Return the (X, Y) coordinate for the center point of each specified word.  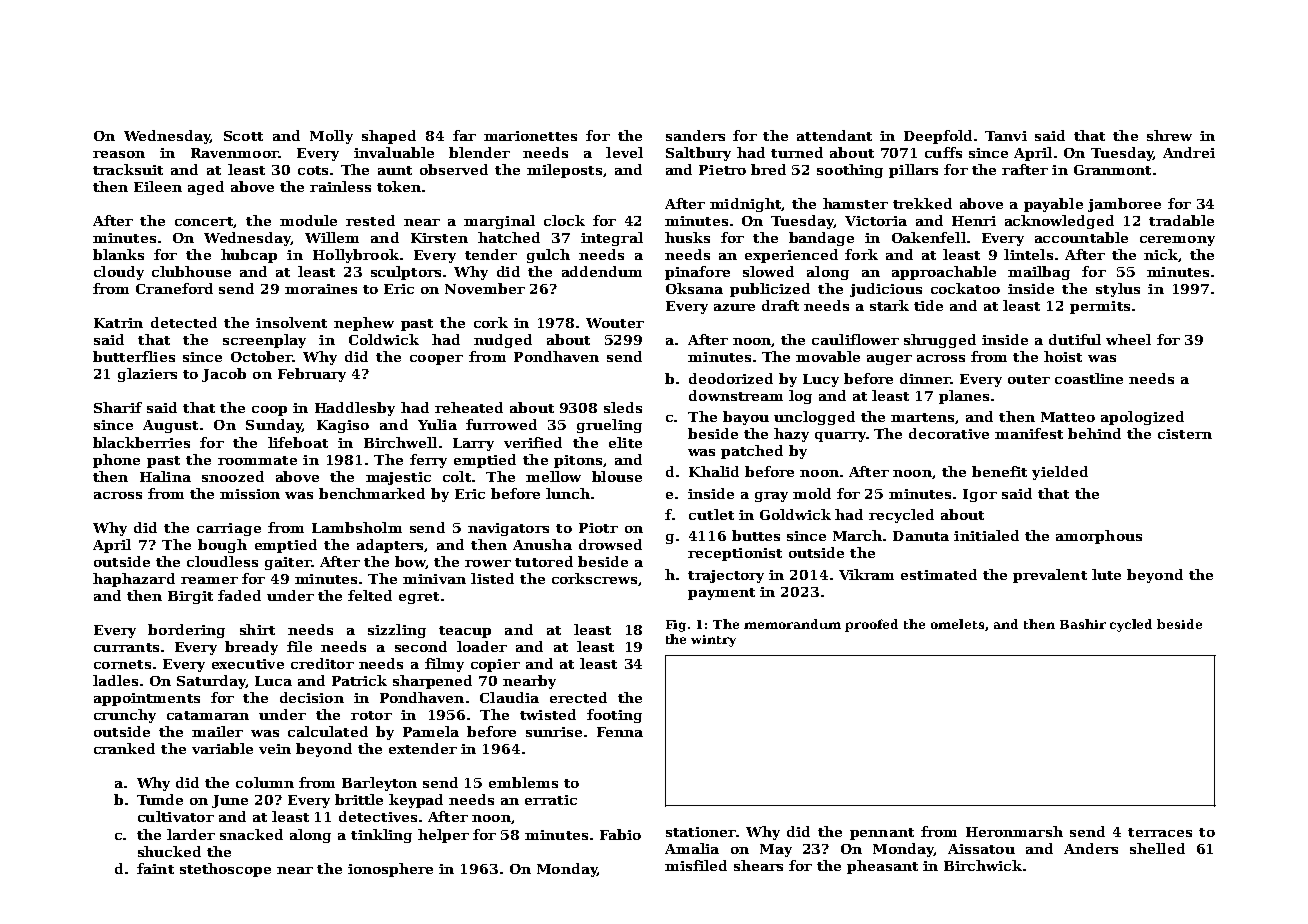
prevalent (1050, 576)
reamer (209, 580)
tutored (544, 561)
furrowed (501, 424)
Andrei (1189, 152)
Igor (980, 495)
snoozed (233, 476)
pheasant (882, 867)
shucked (169, 851)
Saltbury (698, 154)
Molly (331, 137)
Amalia (692, 848)
